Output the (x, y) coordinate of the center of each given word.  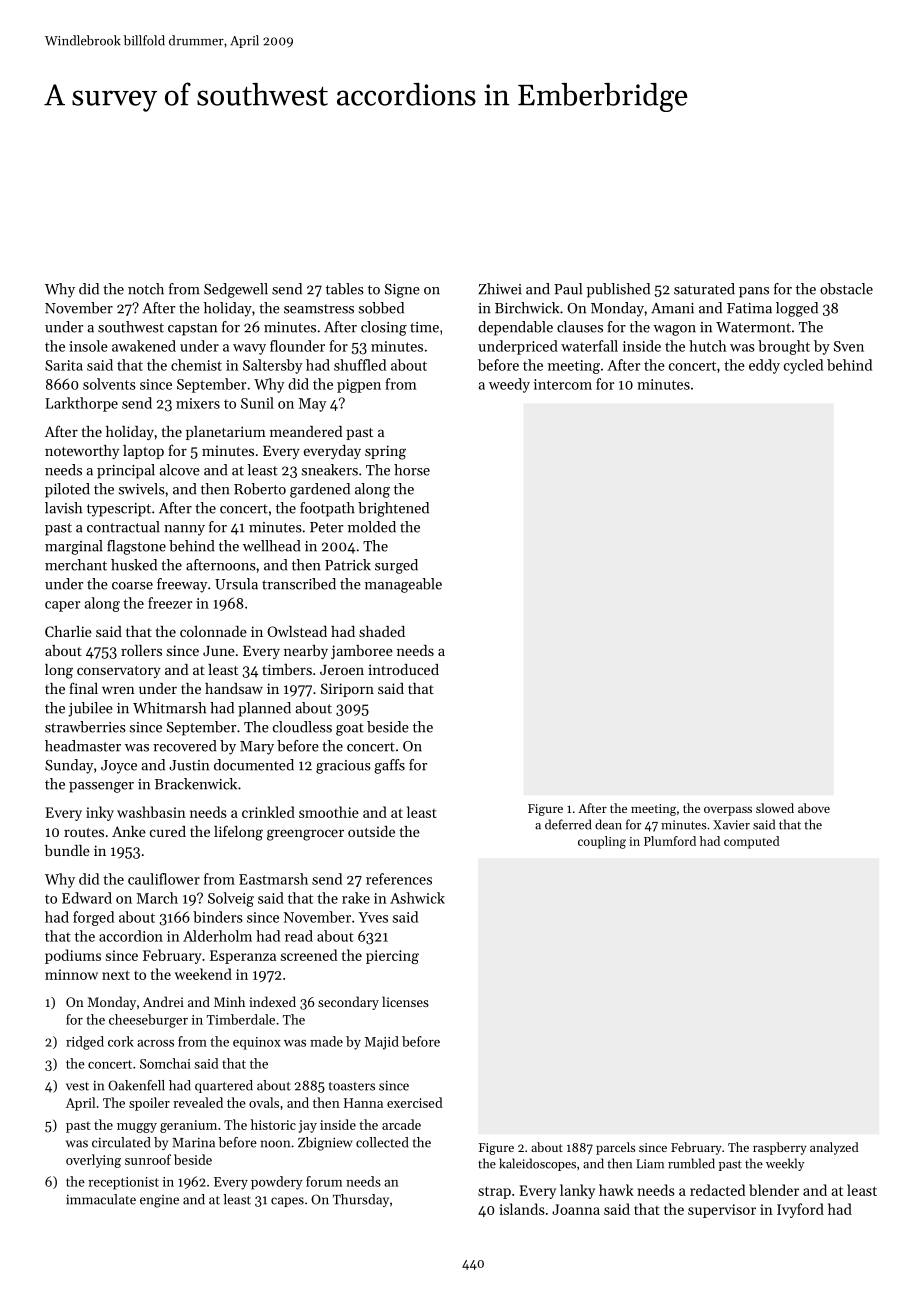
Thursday (361, 1200)
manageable (403, 585)
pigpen (359, 386)
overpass (728, 811)
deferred (568, 824)
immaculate (101, 1199)
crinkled (268, 812)
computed (752, 842)
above (814, 808)
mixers (198, 403)
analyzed (834, 1148)
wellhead (271, 546)
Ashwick (417, 898)
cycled (803, 366)
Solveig (231, 899)
